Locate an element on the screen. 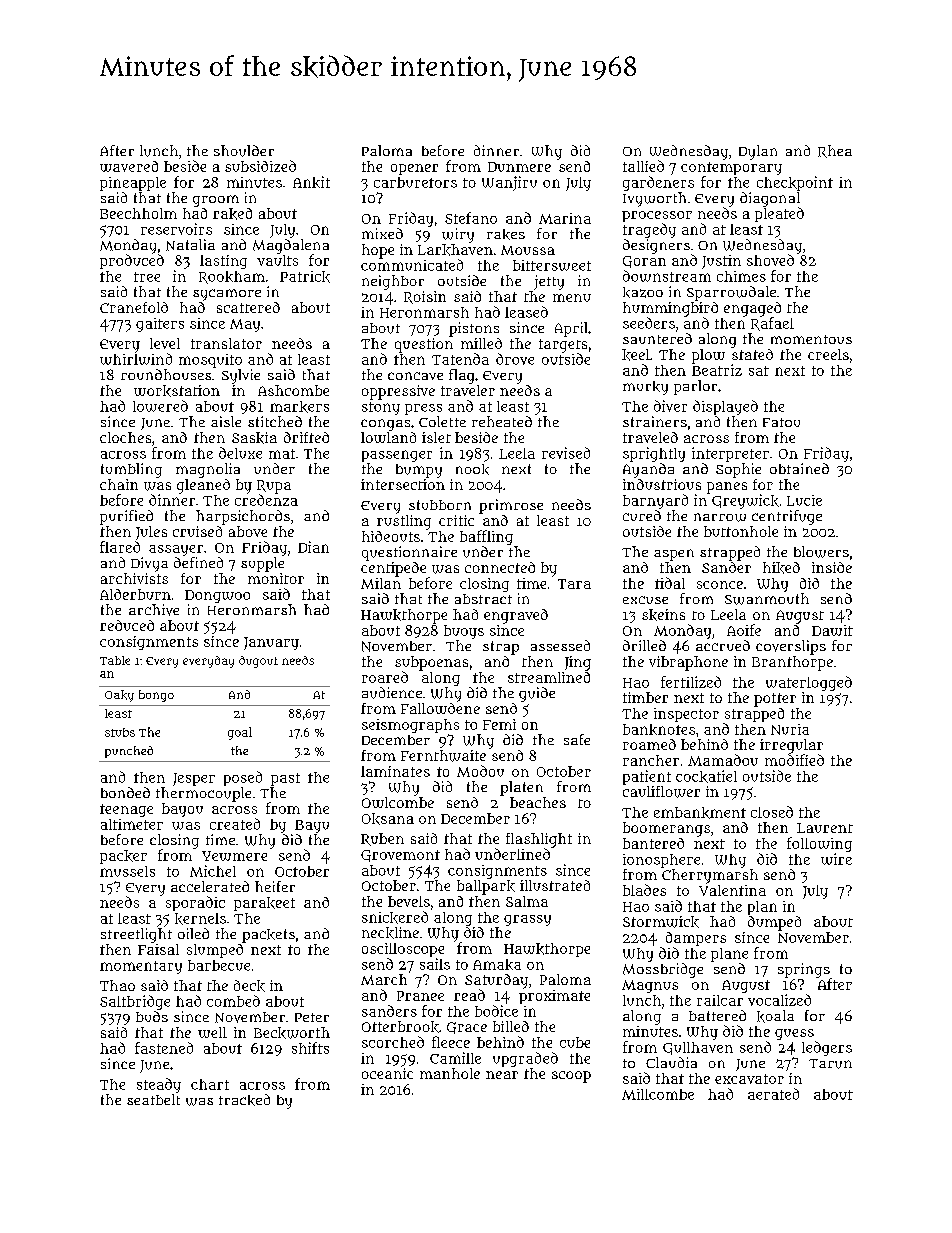  Wanjiru is located at coordinates (509, 183).
